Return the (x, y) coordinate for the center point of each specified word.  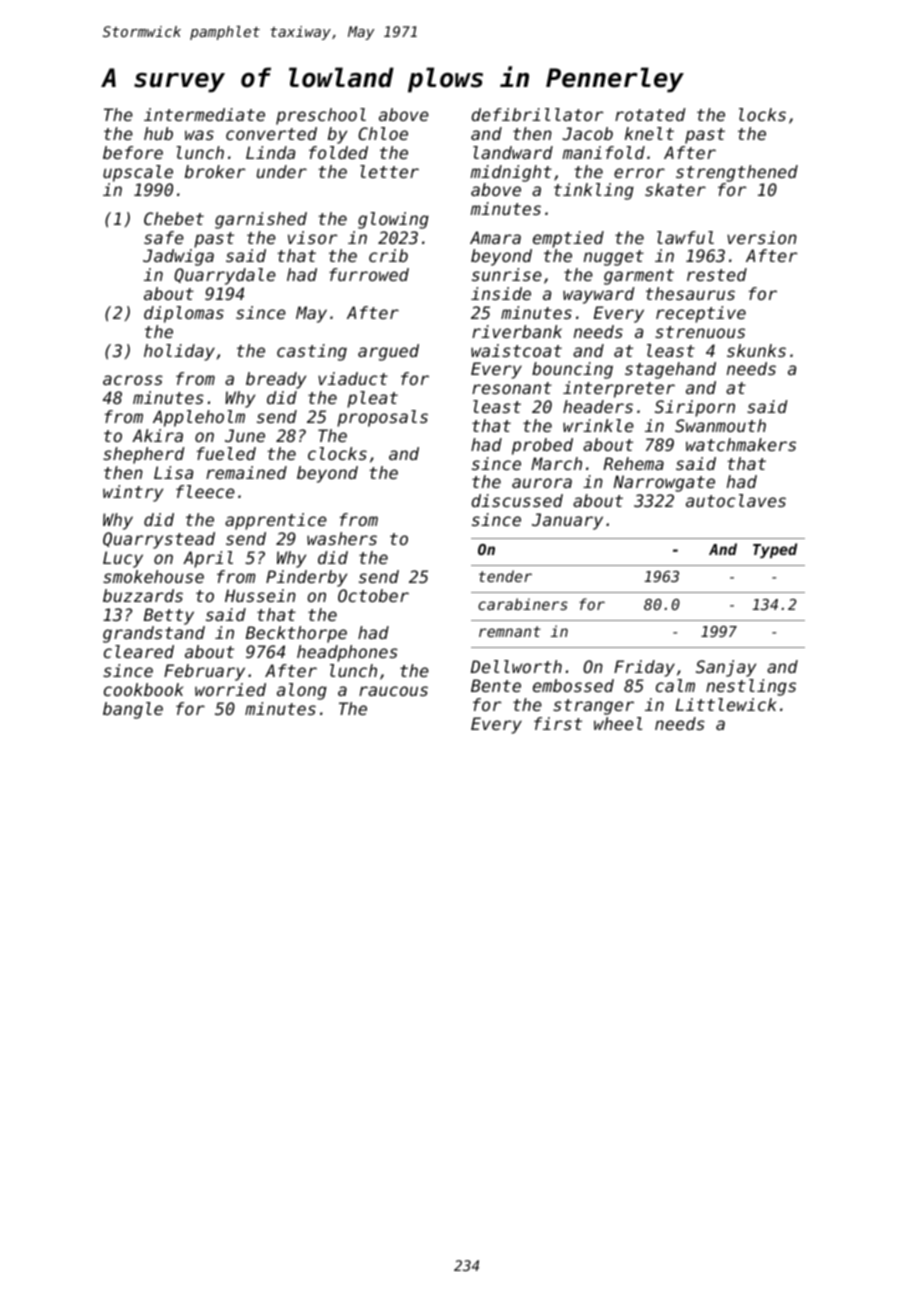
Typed (775, 550)
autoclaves (736, 500)
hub (158, 133)
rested (717, 274)
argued (388, 352)
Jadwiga (178, 257)
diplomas (184, 314)
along (302, 691)
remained (246, 472)
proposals (382, 418)
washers (342, 538)
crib (388, 255)
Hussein (260, 595)
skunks (756, 350)
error (639, 173)
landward (513, 152)
